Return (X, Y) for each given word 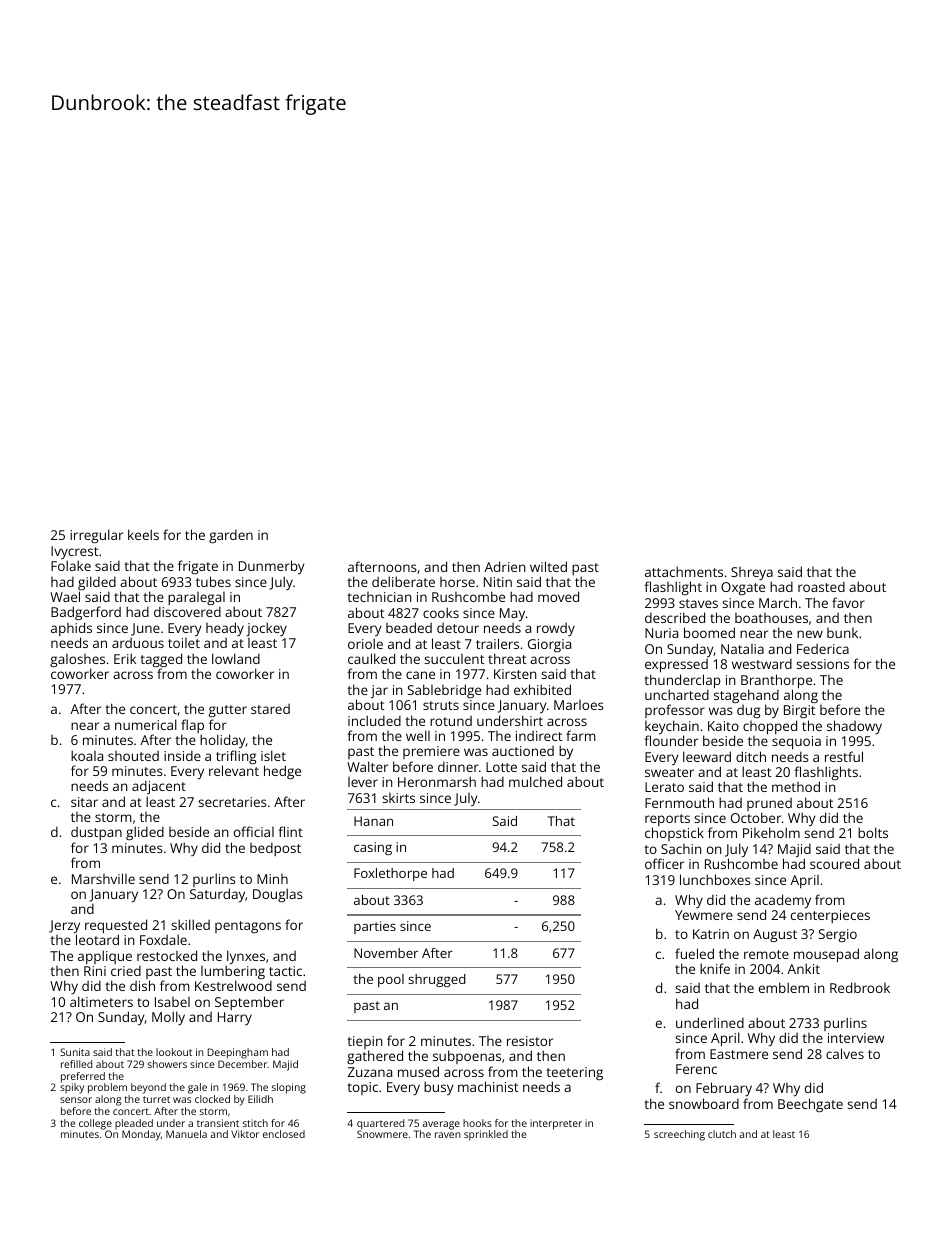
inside (182, 756)
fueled (694, 953)
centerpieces (830, 916)
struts (441, 705)
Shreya (752, 573)
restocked (167, 955)
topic (362, 1088)
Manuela (186, 1134)
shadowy (854, 727)
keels (143, 534)
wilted (548, 566)
